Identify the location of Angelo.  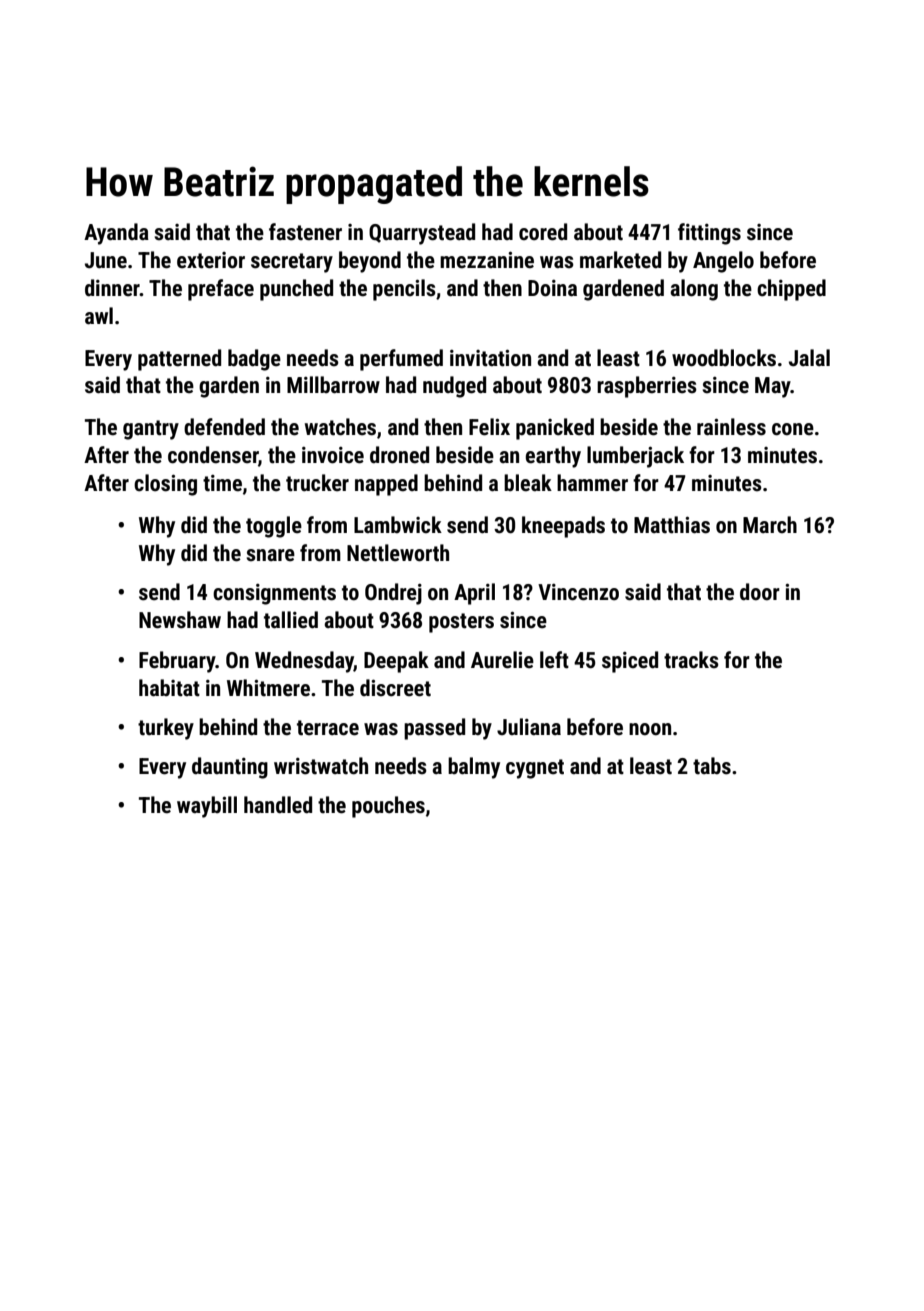
(723, 262).
